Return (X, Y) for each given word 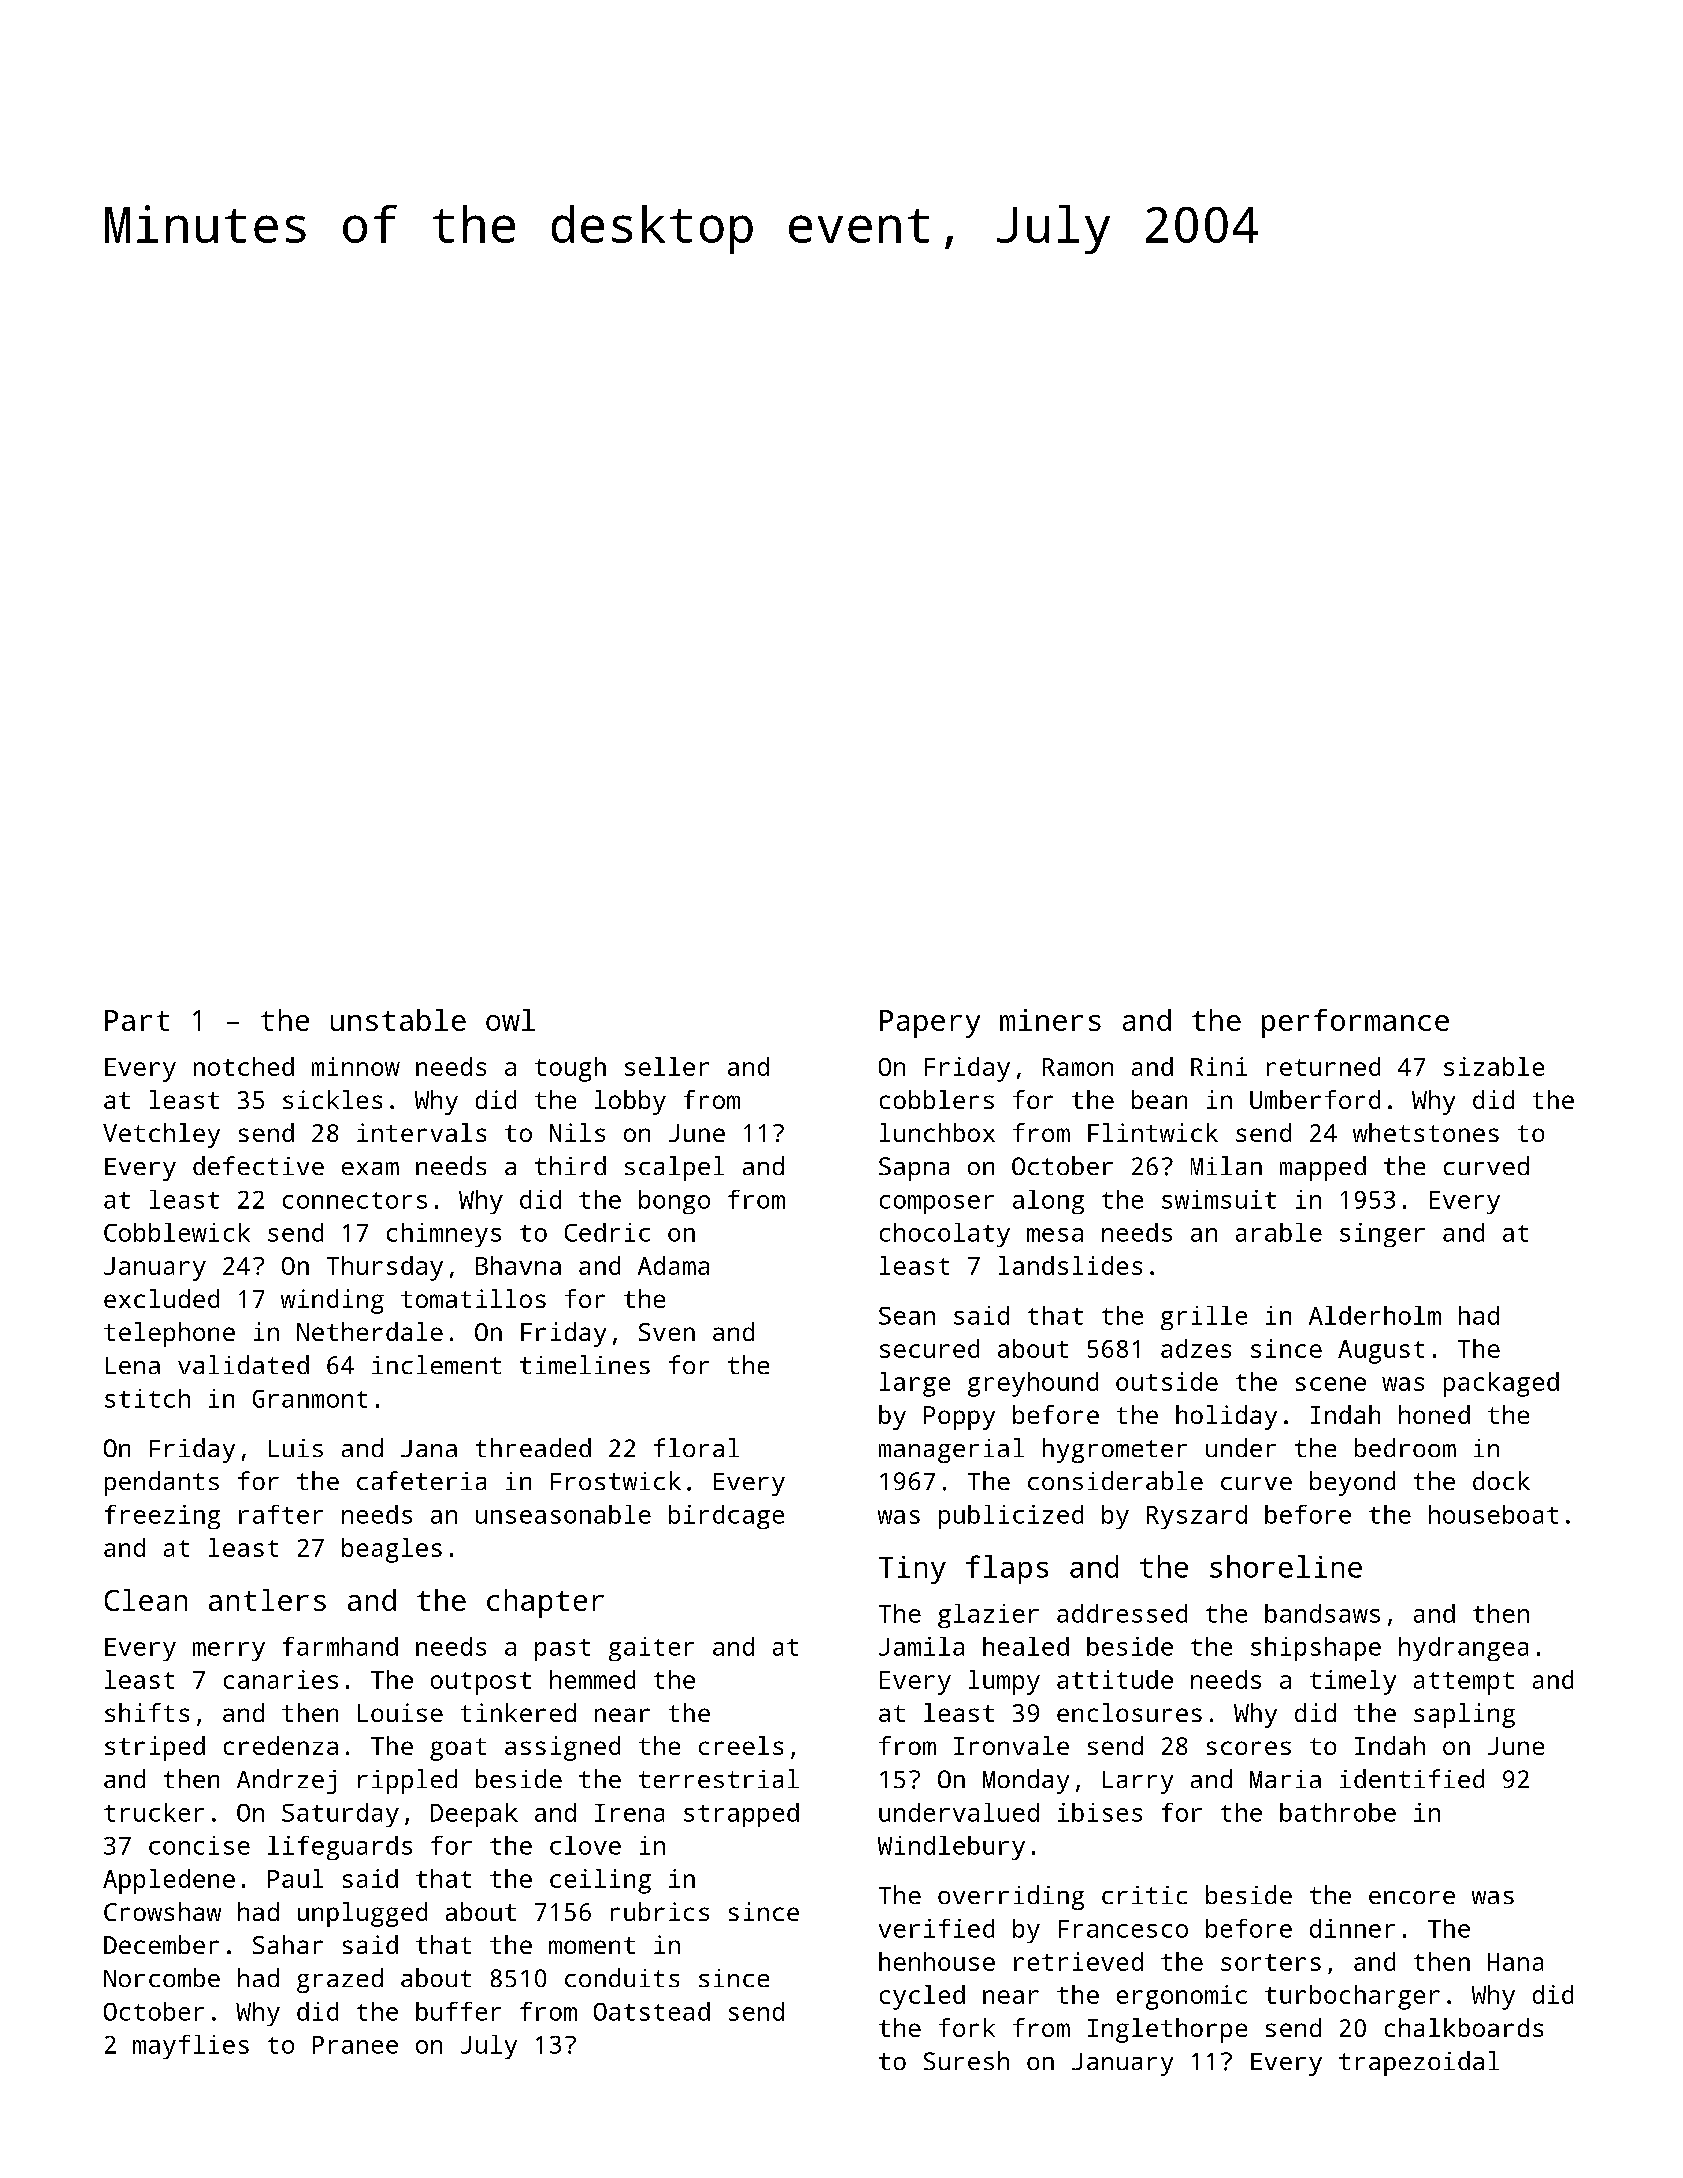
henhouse (937, 1961)
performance (1355, 1023)
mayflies (191, 2047)
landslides (1070, 1265)
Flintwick (1153, 1132)
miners (1050, 1020)
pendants (162, 1483)
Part (137, 1020)
